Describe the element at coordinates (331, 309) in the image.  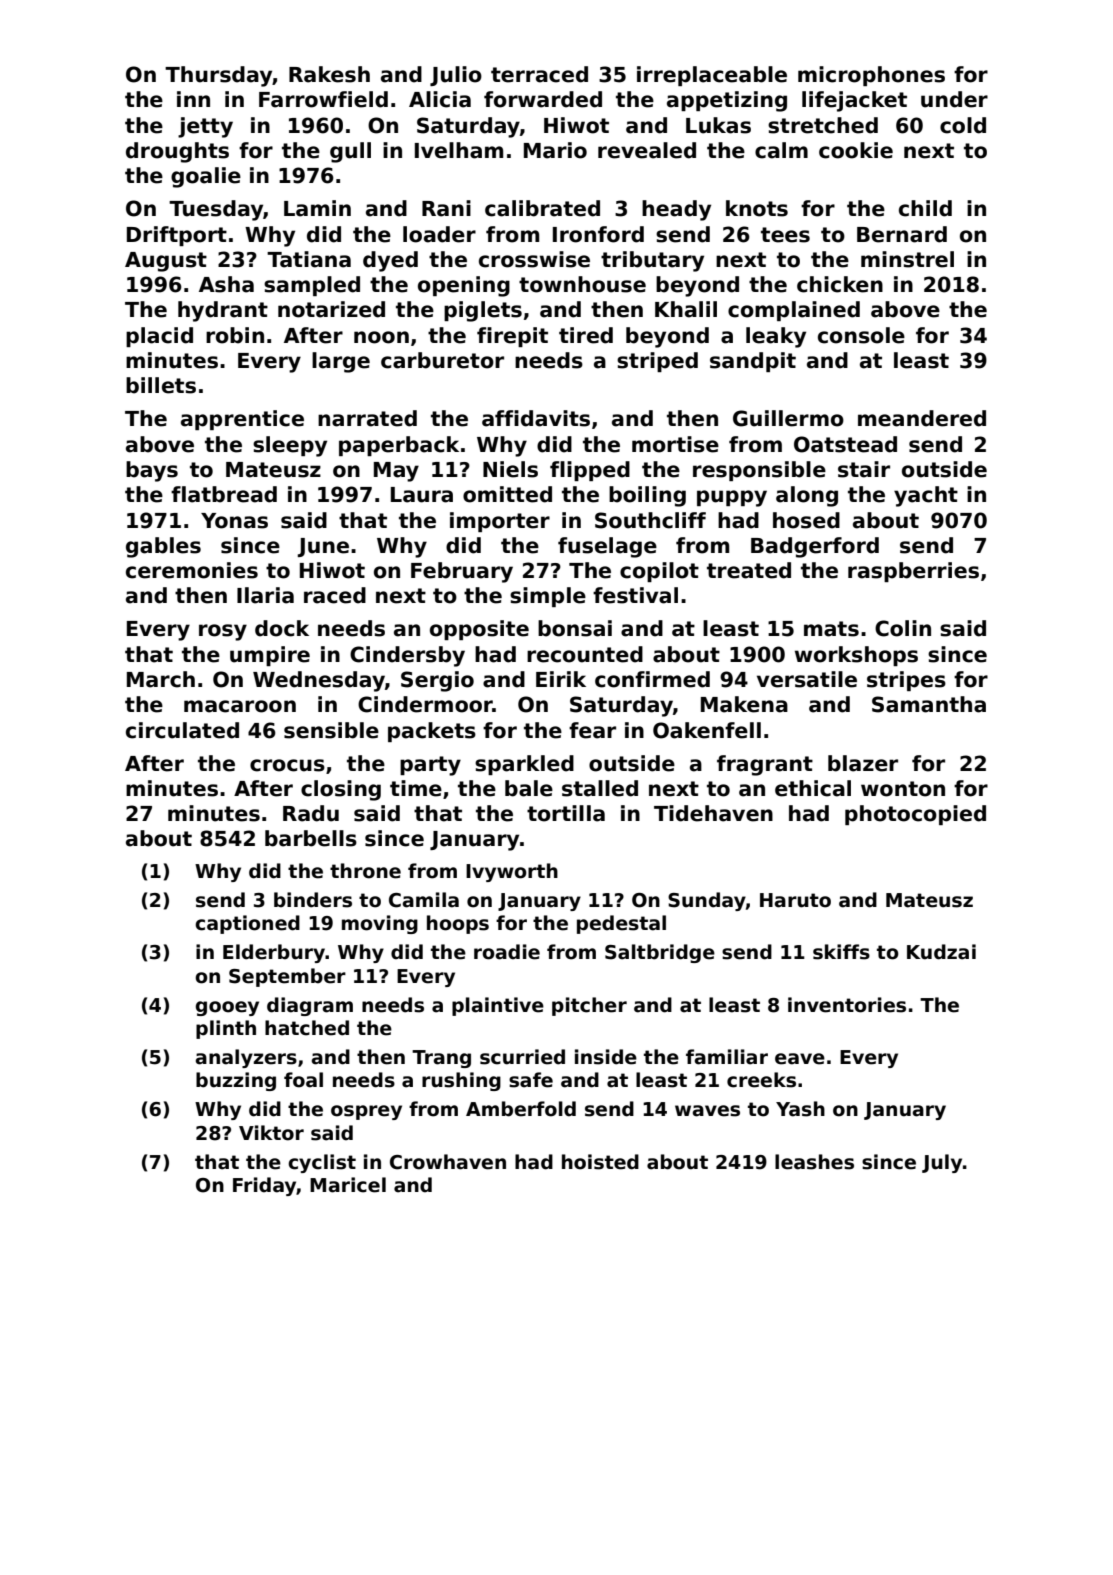
I see `notarized` at that location.
